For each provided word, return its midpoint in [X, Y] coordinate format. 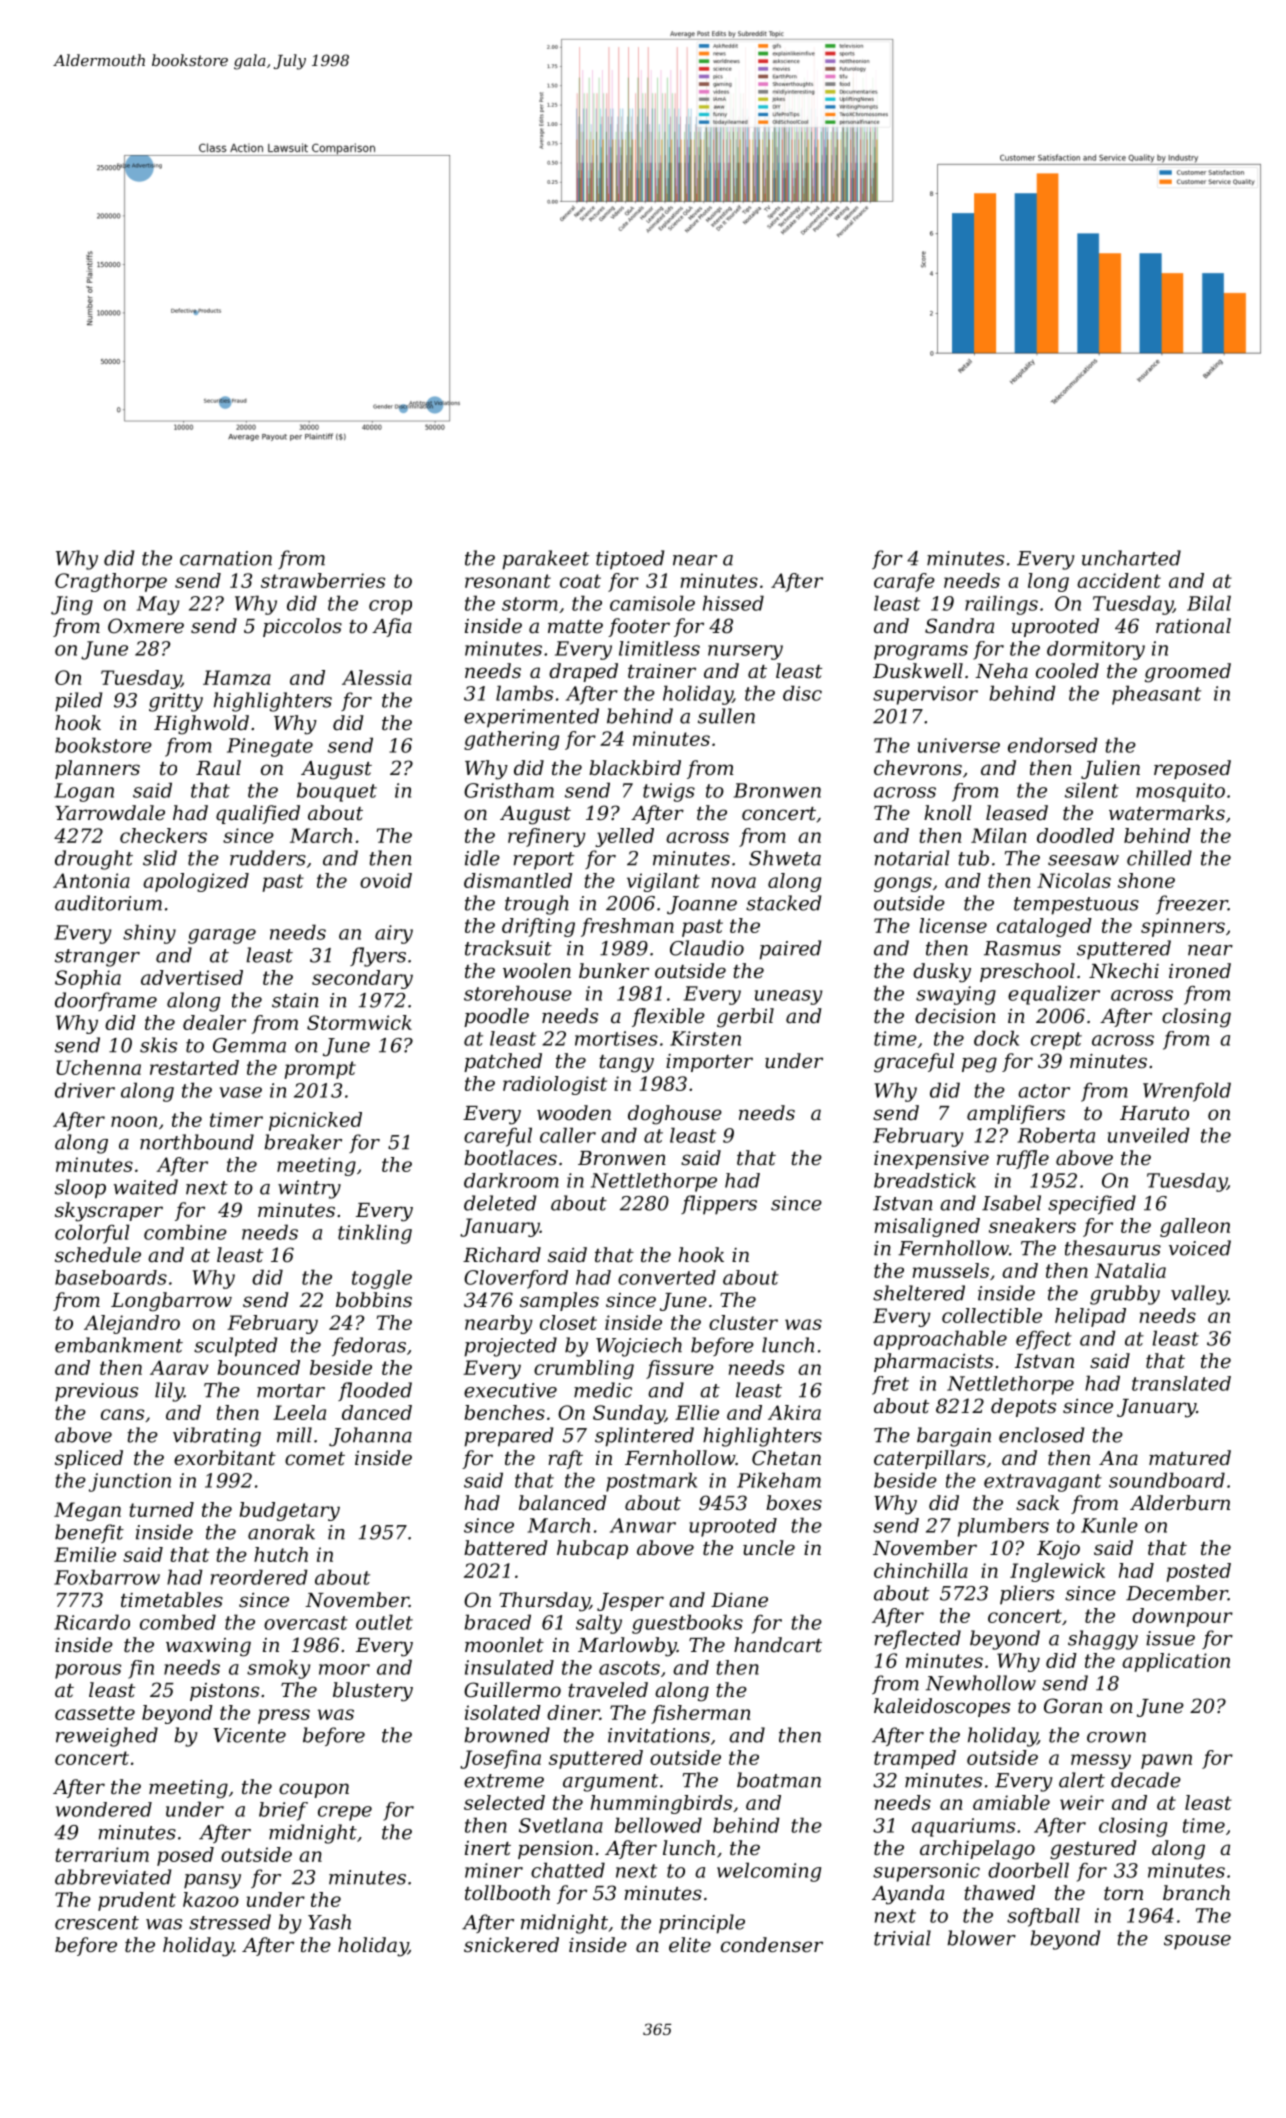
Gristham [509, 790]
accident [1119, 580]
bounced [258, 1367]
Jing [72, 605]
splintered [644, 1437]
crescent [97, 1923]
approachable [940, 1340]
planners [97, 769]
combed [178, 1622]
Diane [739, 1600]
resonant [508, 581]
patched [503, 1062]
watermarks [1167, 813]
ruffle [1023, 1159]
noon [134, 1121]
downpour [1182, 1617]
